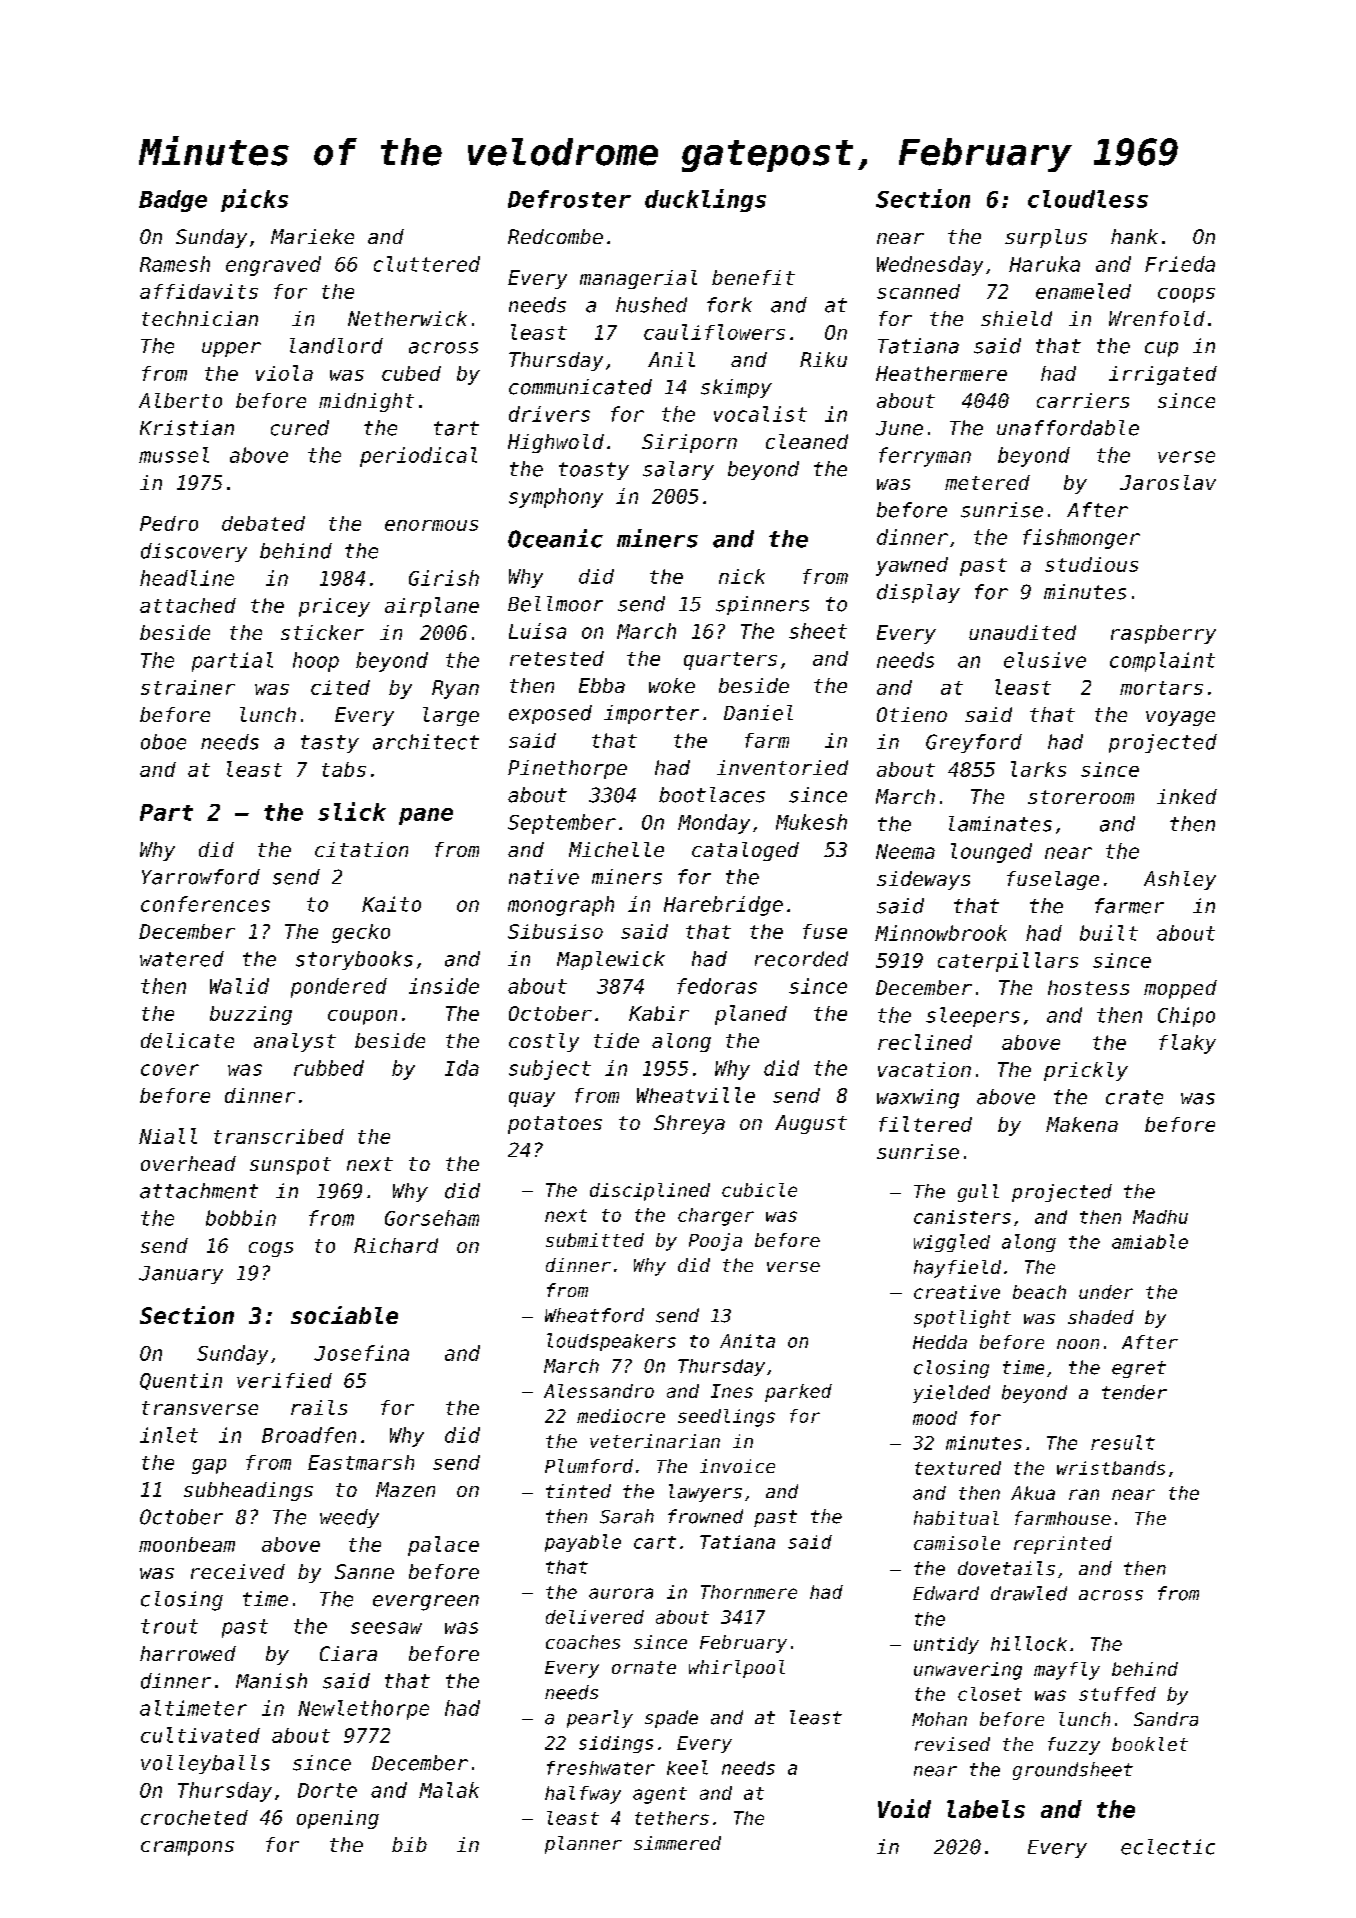 The width and height of the document is (1356, 1918). I want to click on Minnowbrook, so click(941, 933).
